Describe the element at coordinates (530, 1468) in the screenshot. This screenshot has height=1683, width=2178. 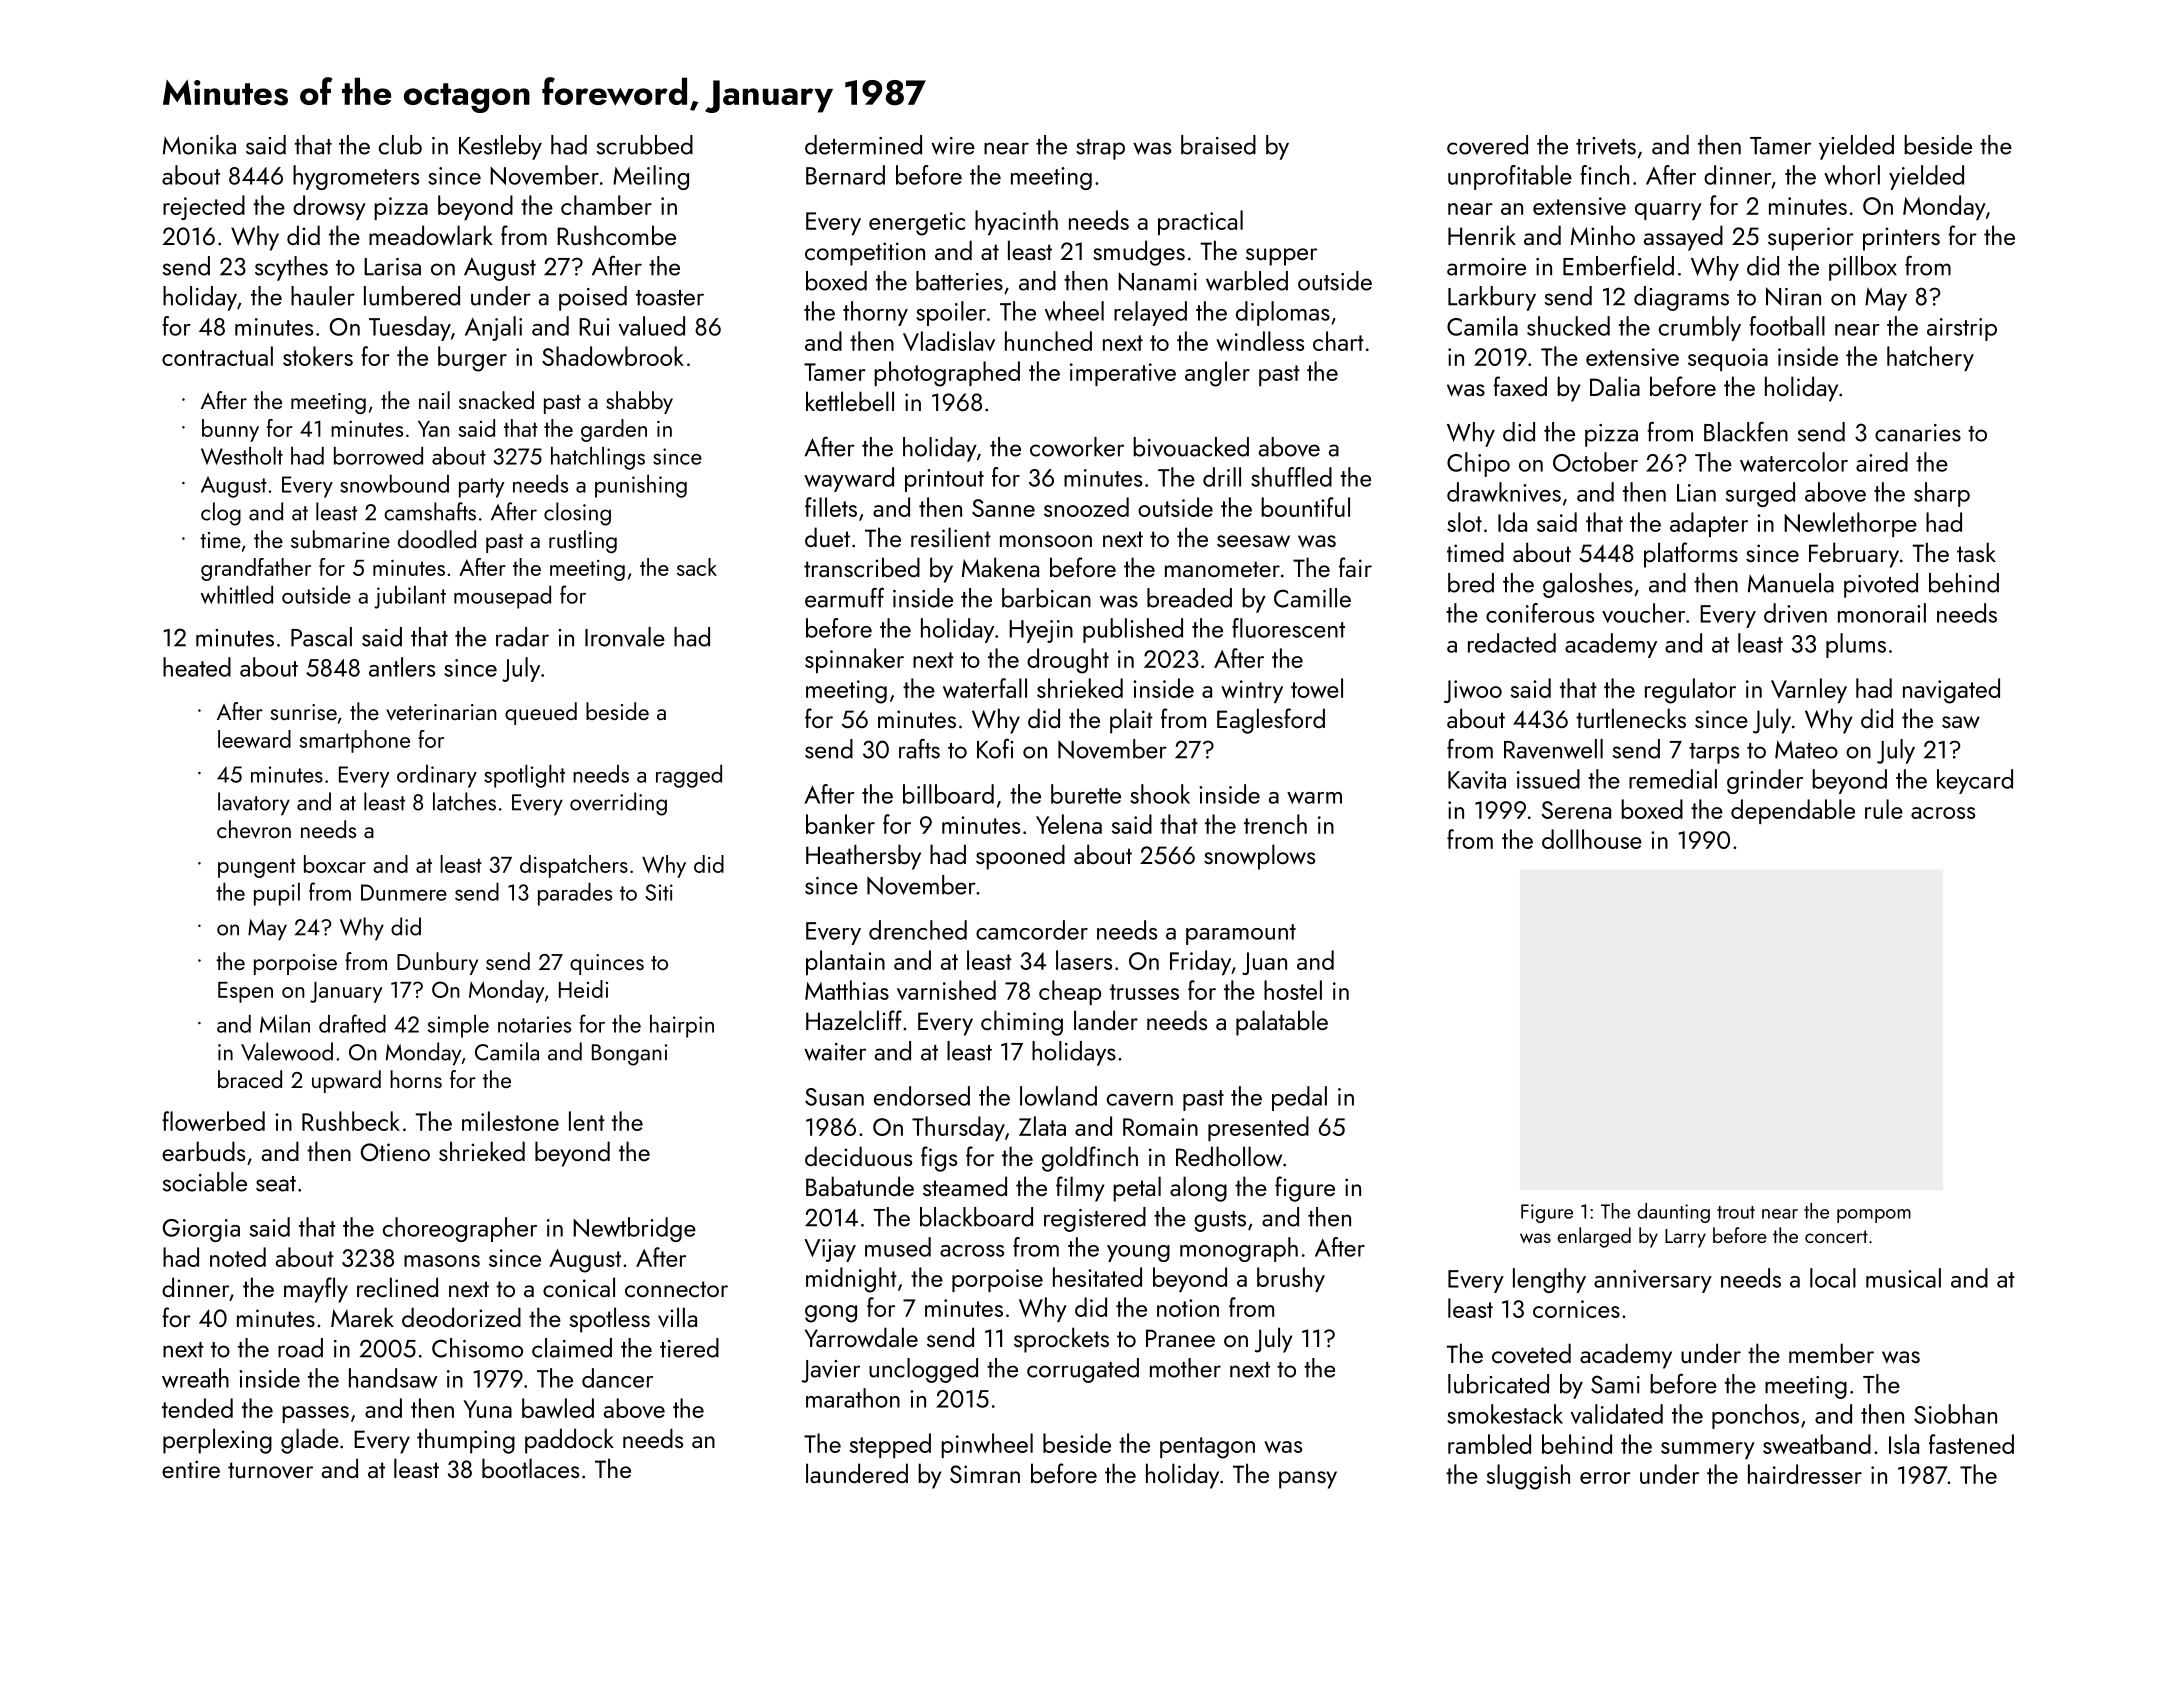
I see `bootlaces` at that location.
